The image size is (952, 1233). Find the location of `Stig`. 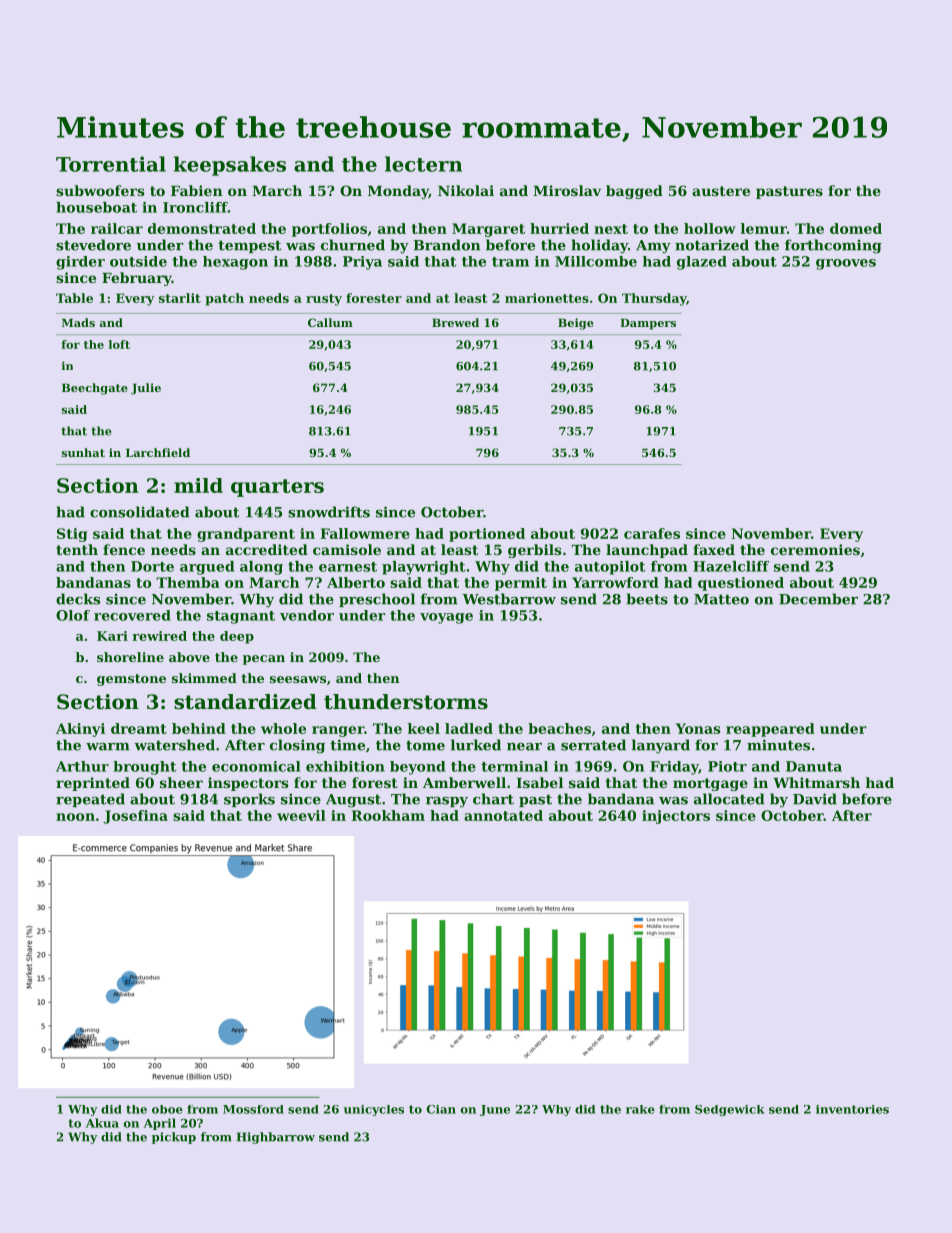

Stig is located at coordinates (72, 535).
